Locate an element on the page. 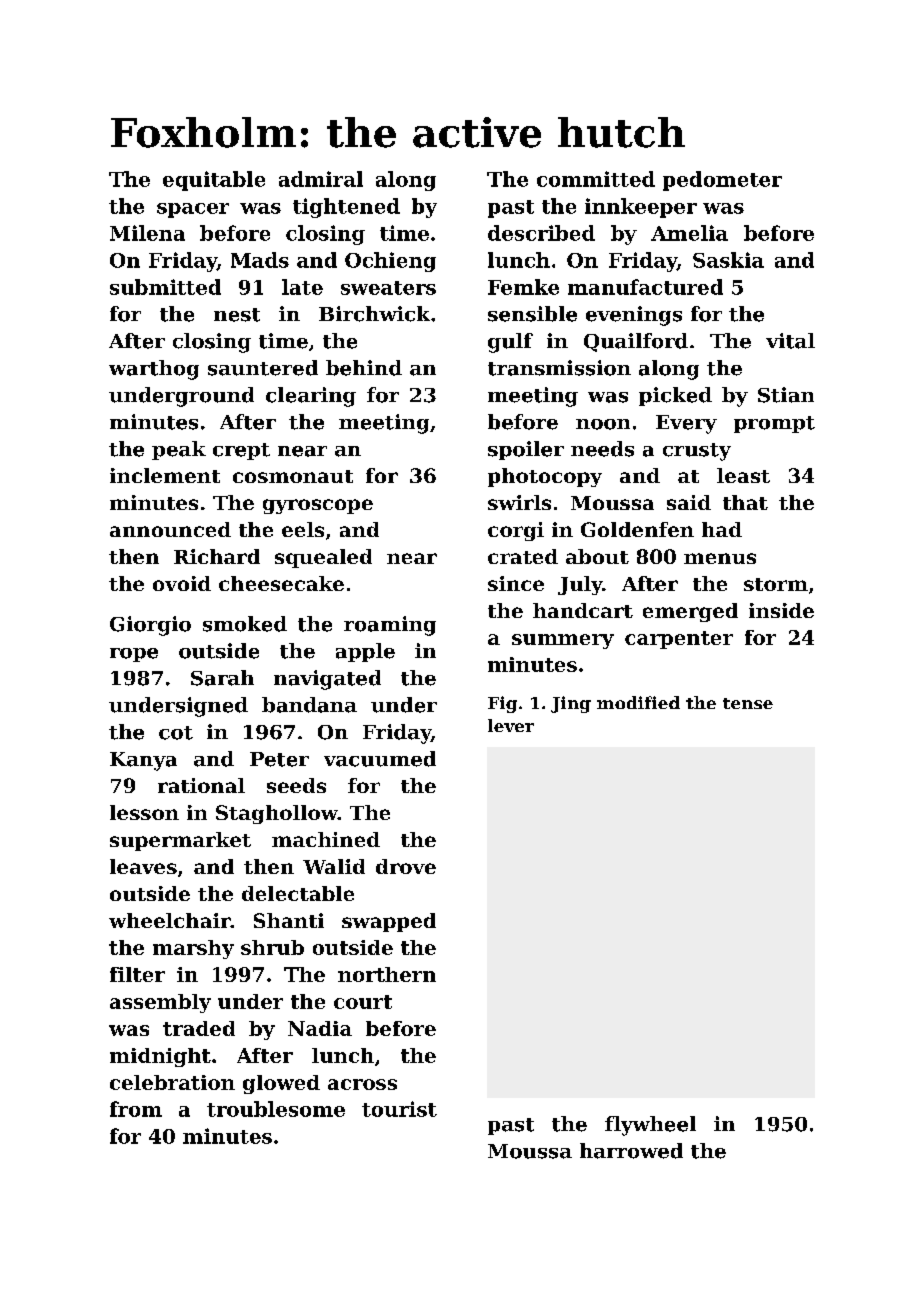 Image resolution: width=924 pixels, height=1311 pixels. pedometer is located at coordinates (722, 181).
